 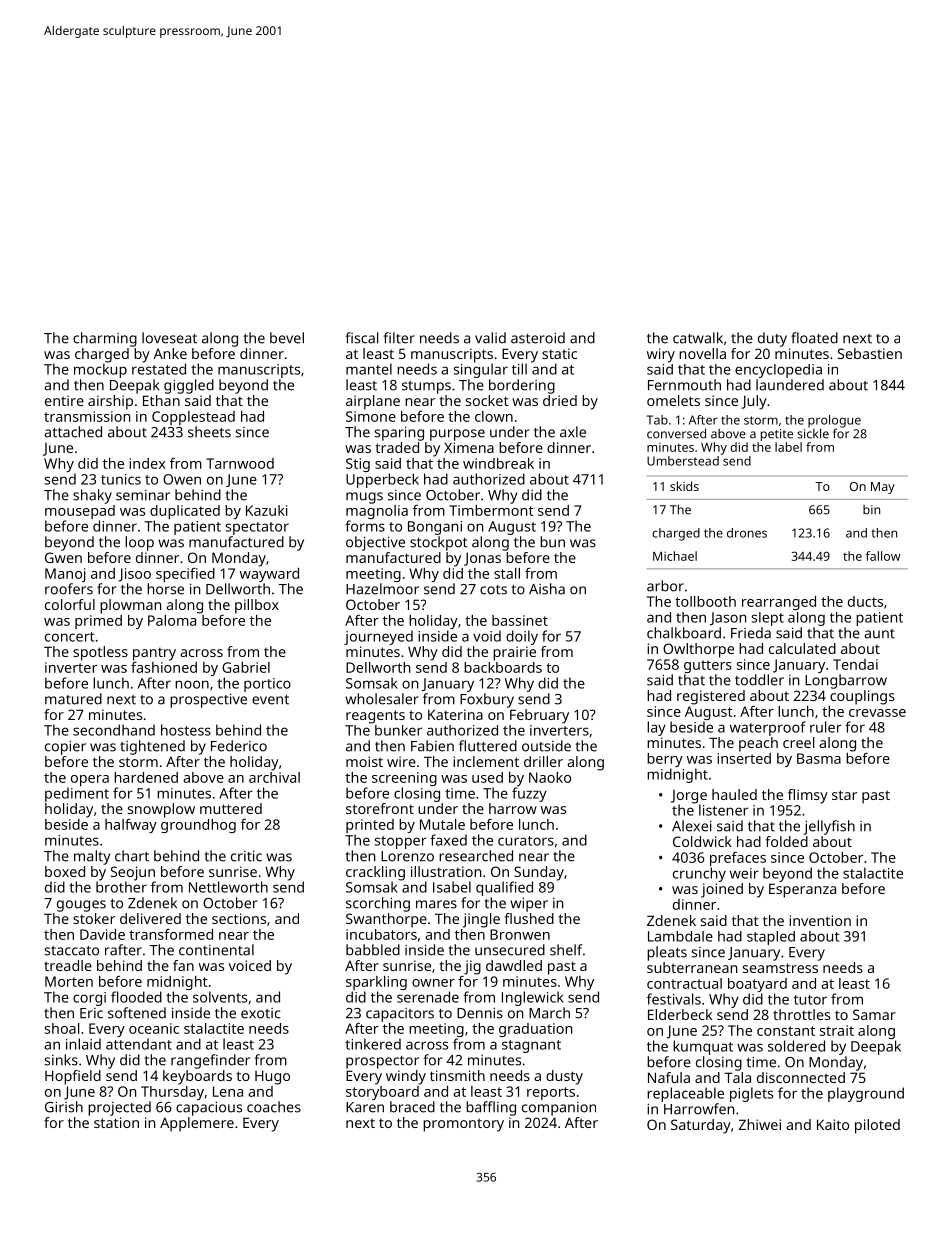 What do you see at coordinates (711, 697) in the image?
I see `registered` at bounding box center [711, 697].
